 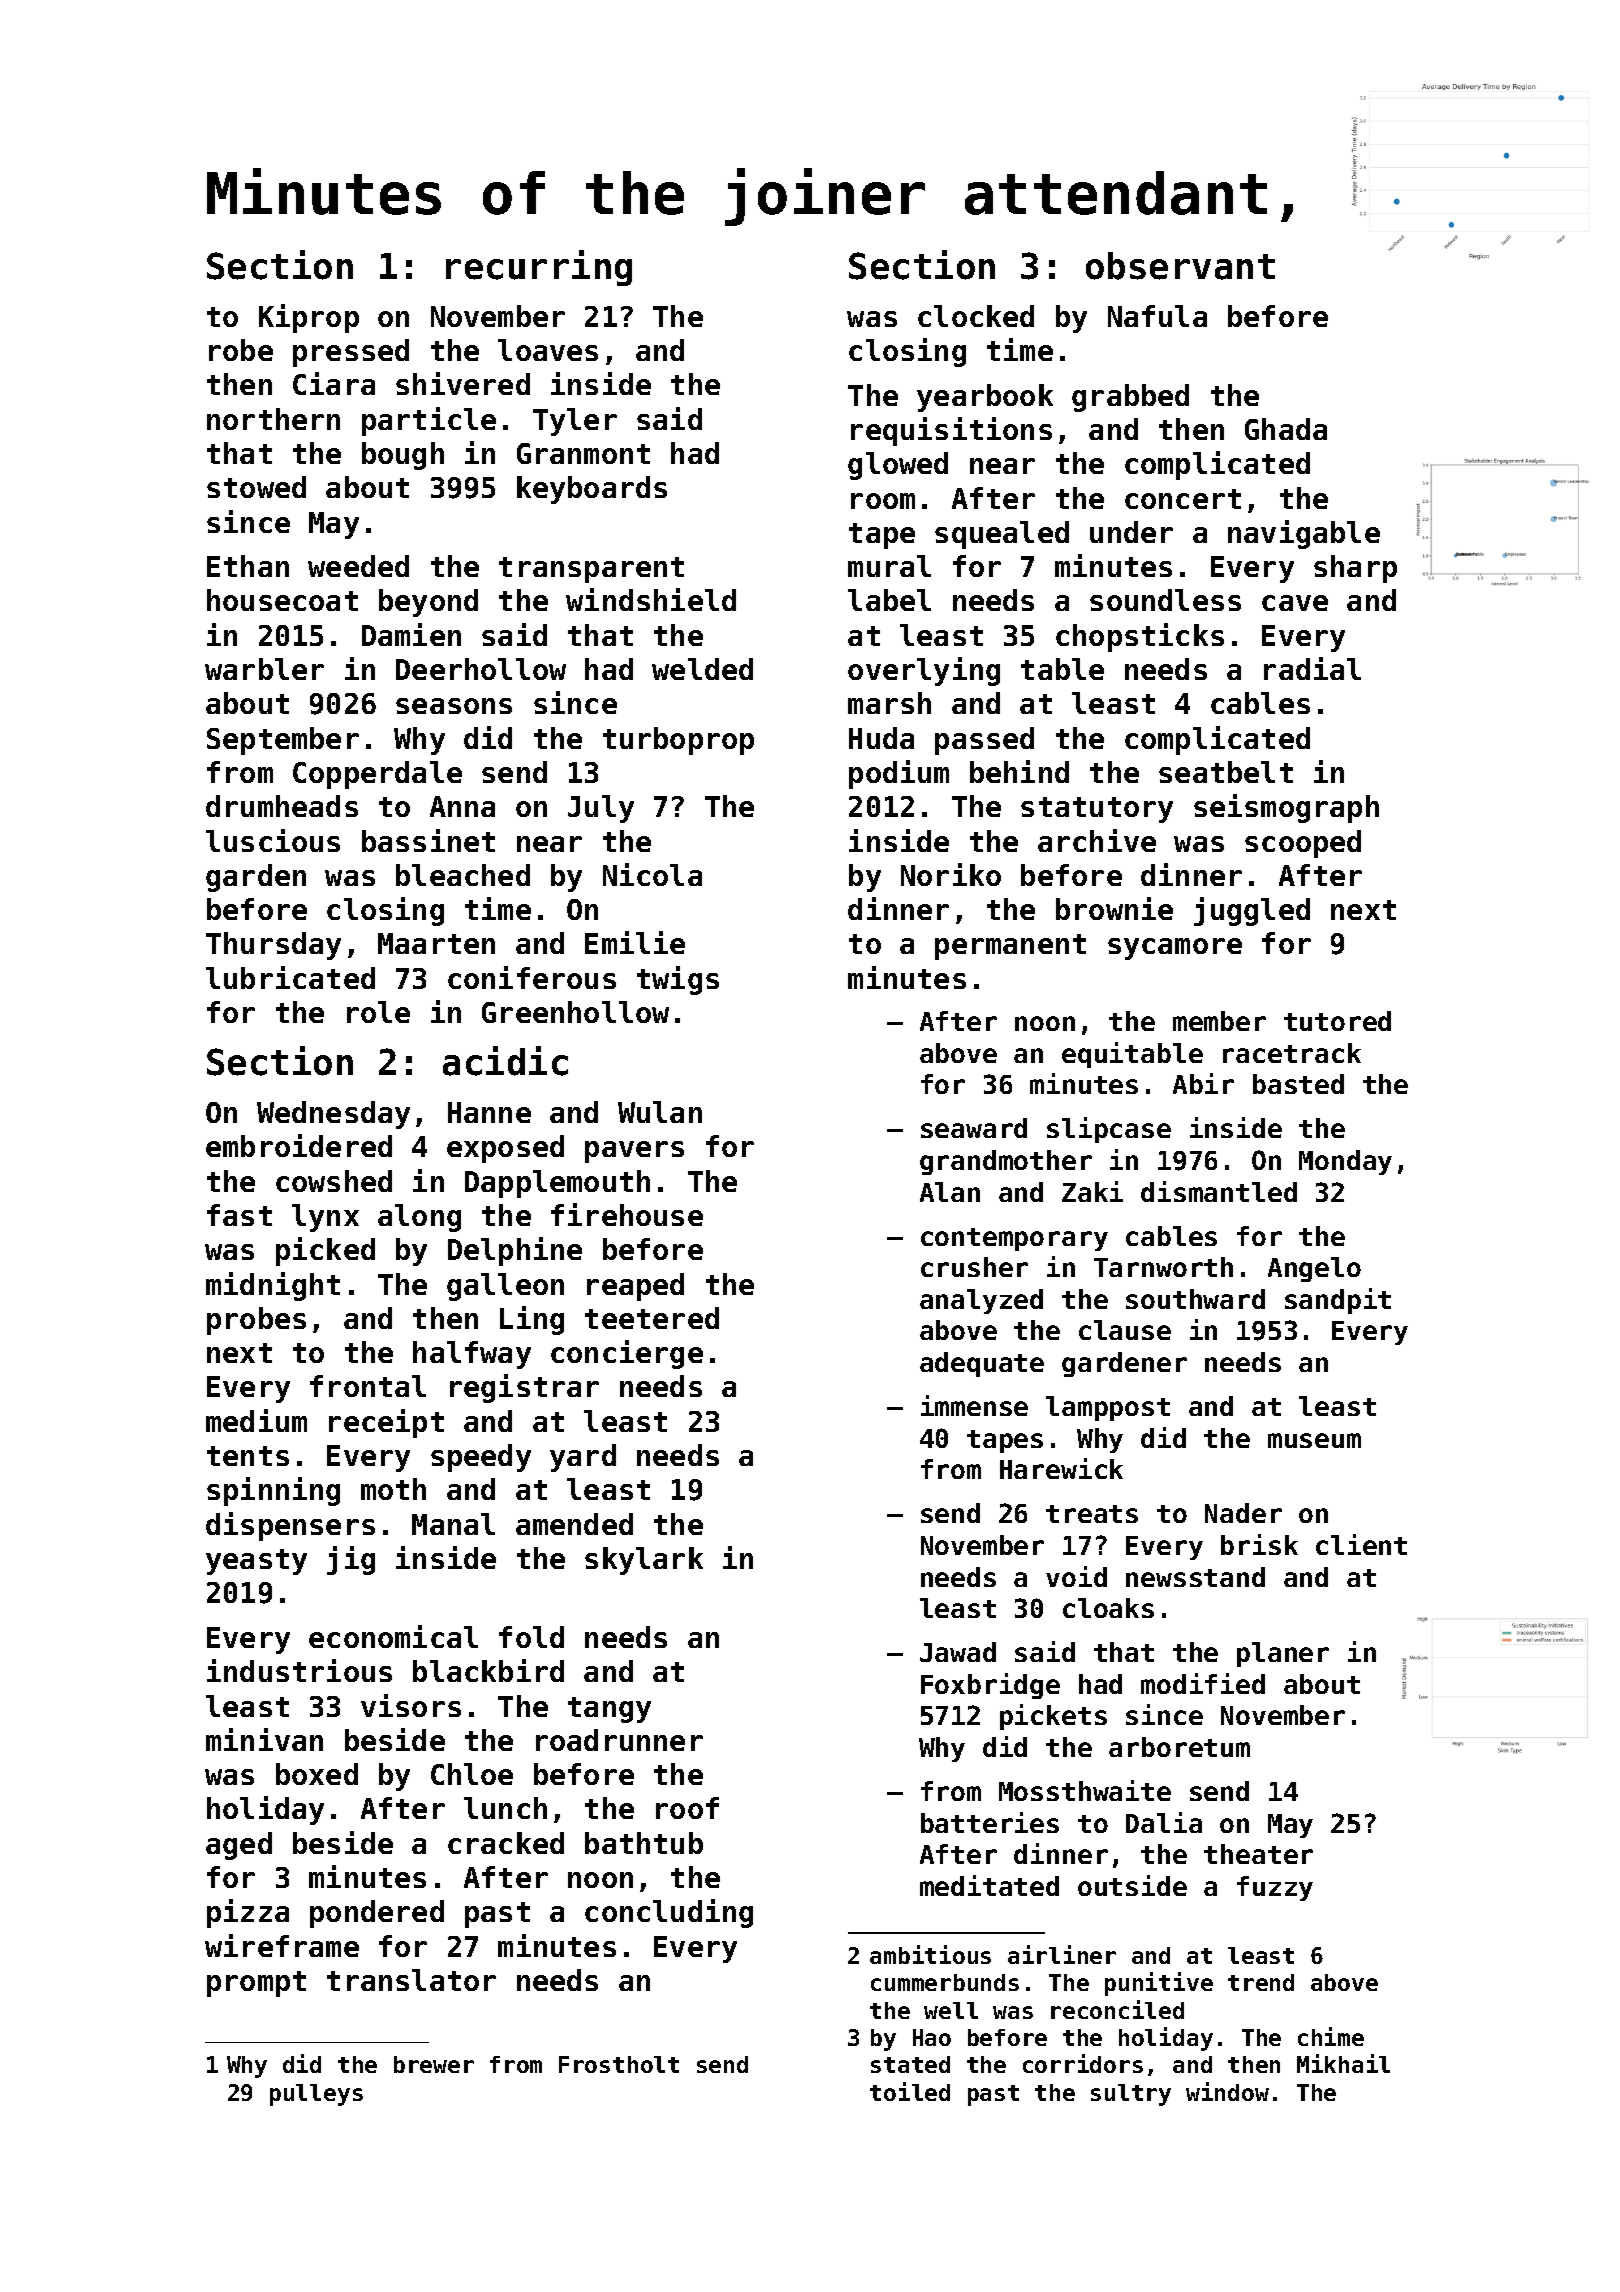 What do you see at coordinates (377, 1914) in the image?
I see `pondered` at bounding box center [377, 1914].
